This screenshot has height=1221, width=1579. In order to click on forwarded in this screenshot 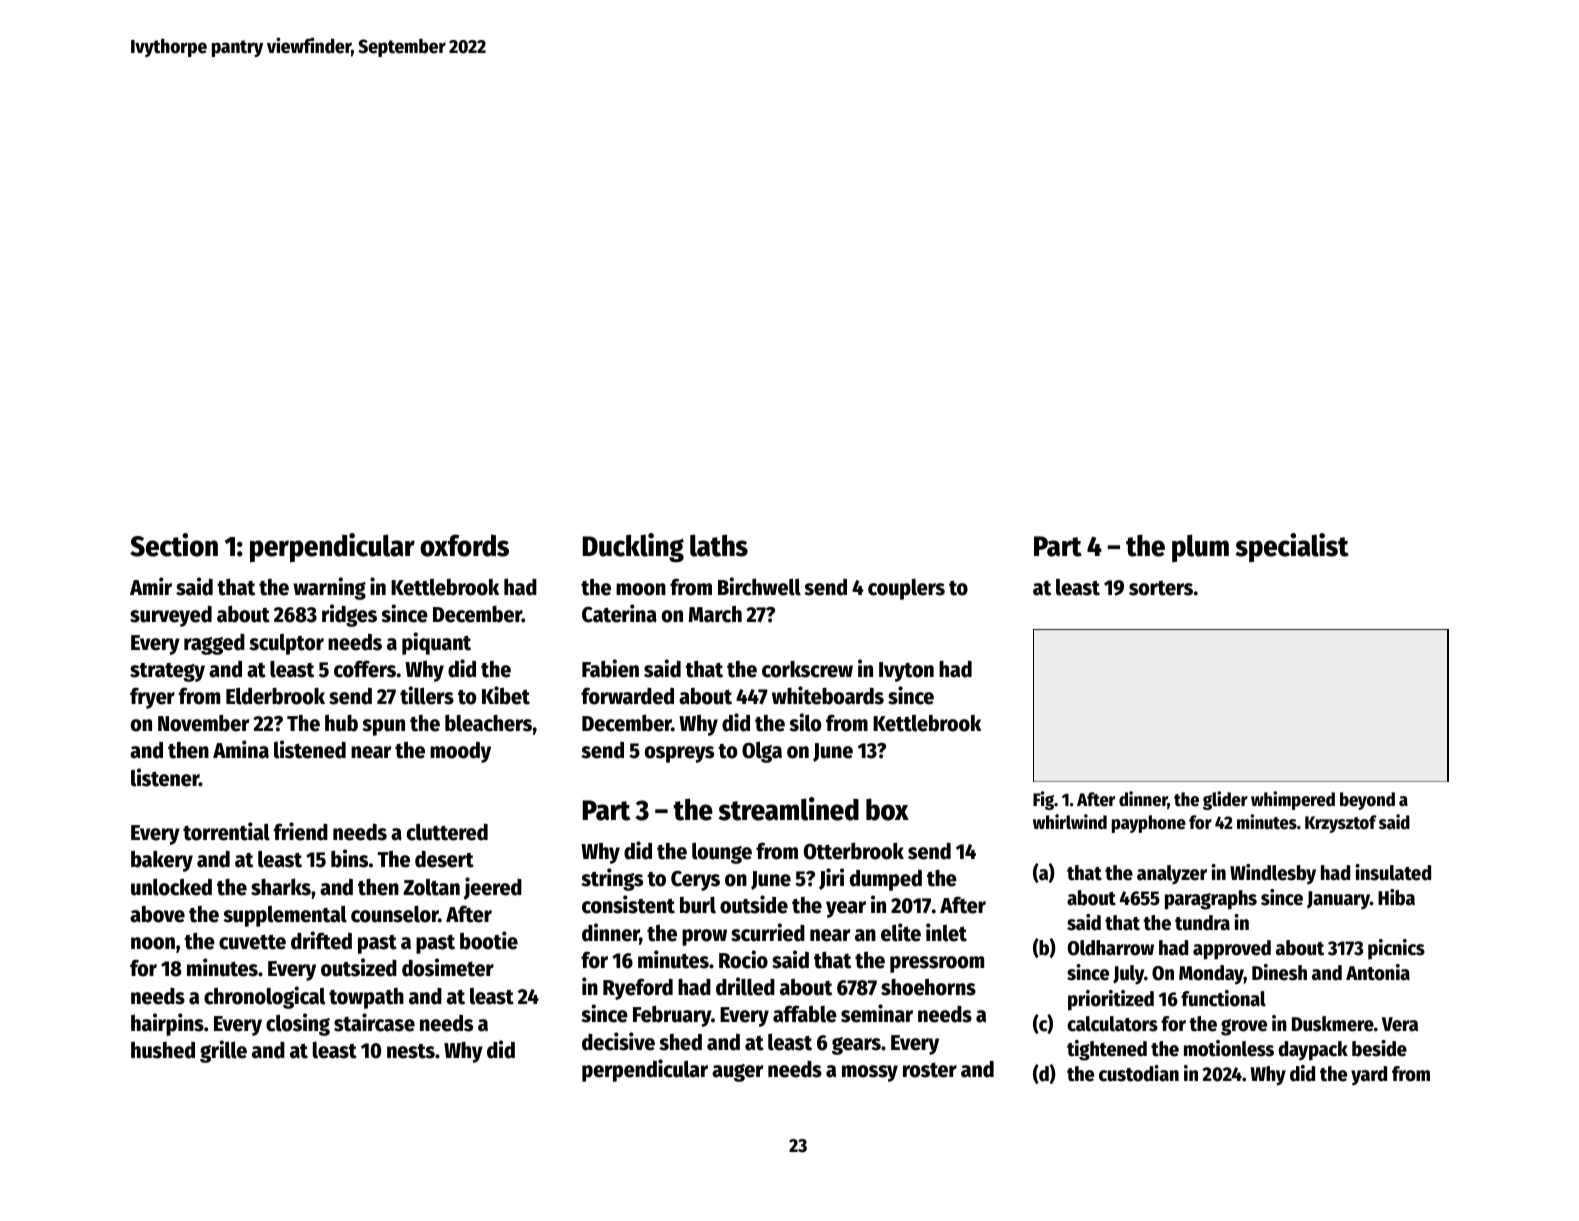, I will do `click(627, 696)`.
